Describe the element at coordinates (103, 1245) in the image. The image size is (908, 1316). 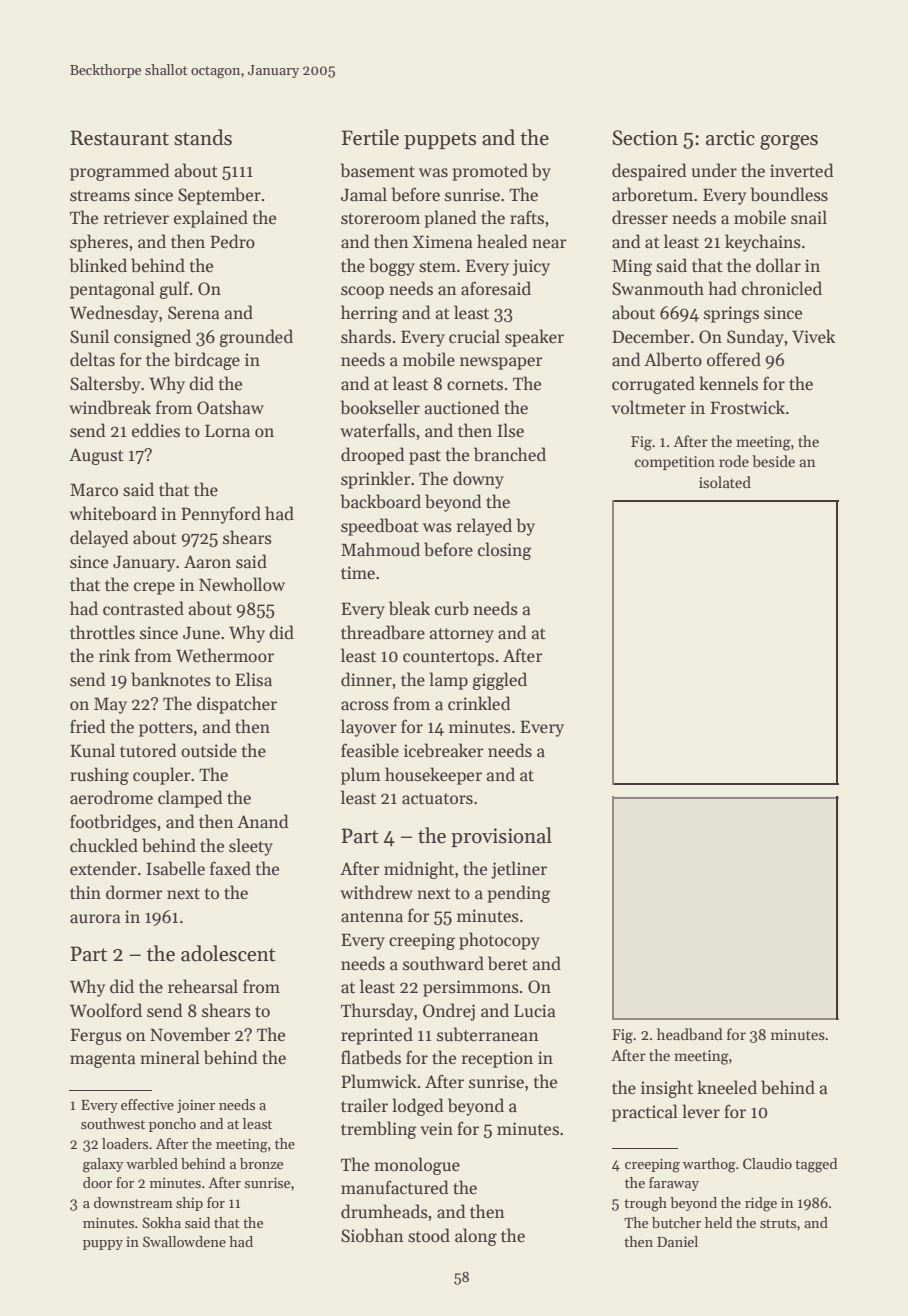
I see `puppy` at that location.
